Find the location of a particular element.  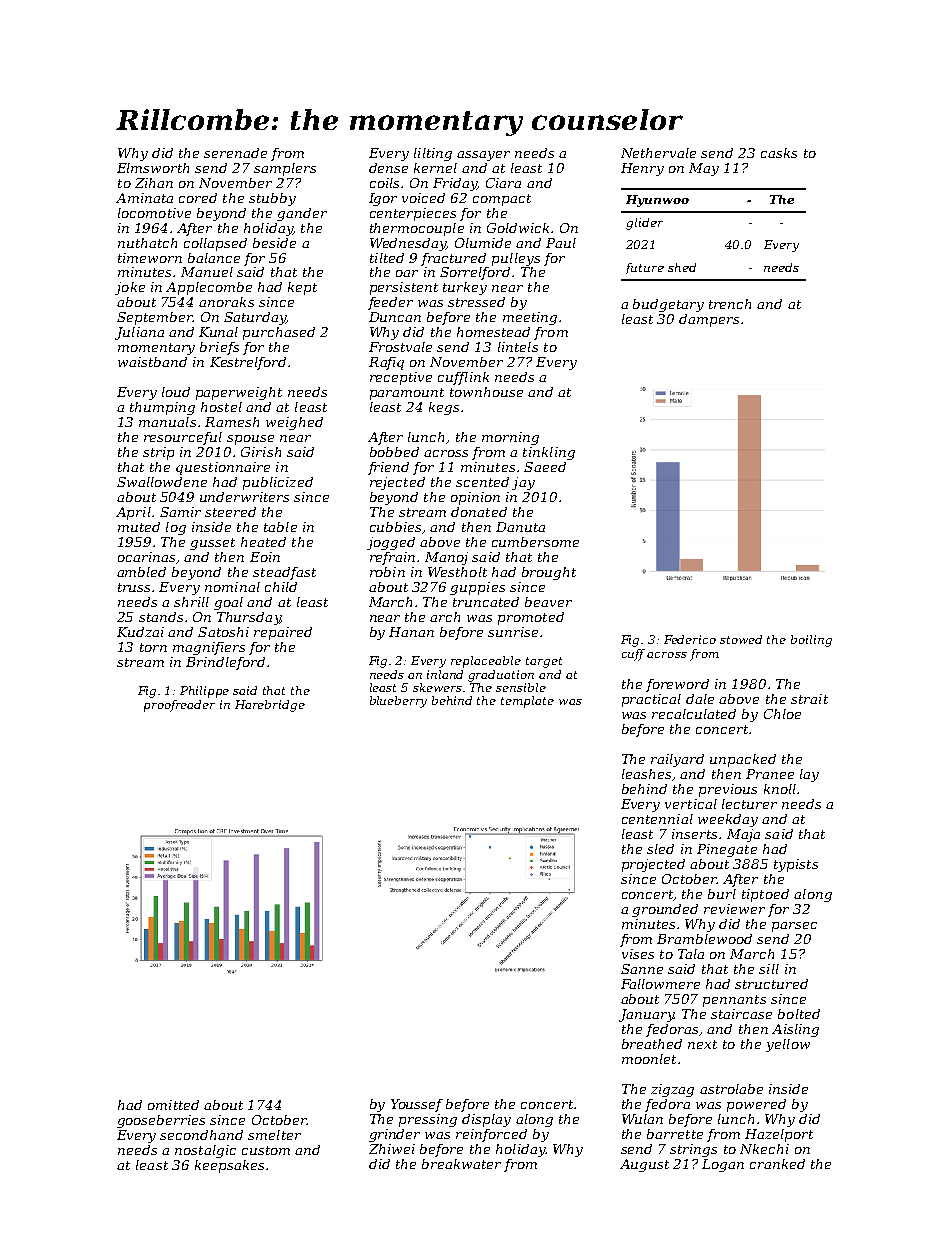

breakwater is located at coordinates (461, 1164).
